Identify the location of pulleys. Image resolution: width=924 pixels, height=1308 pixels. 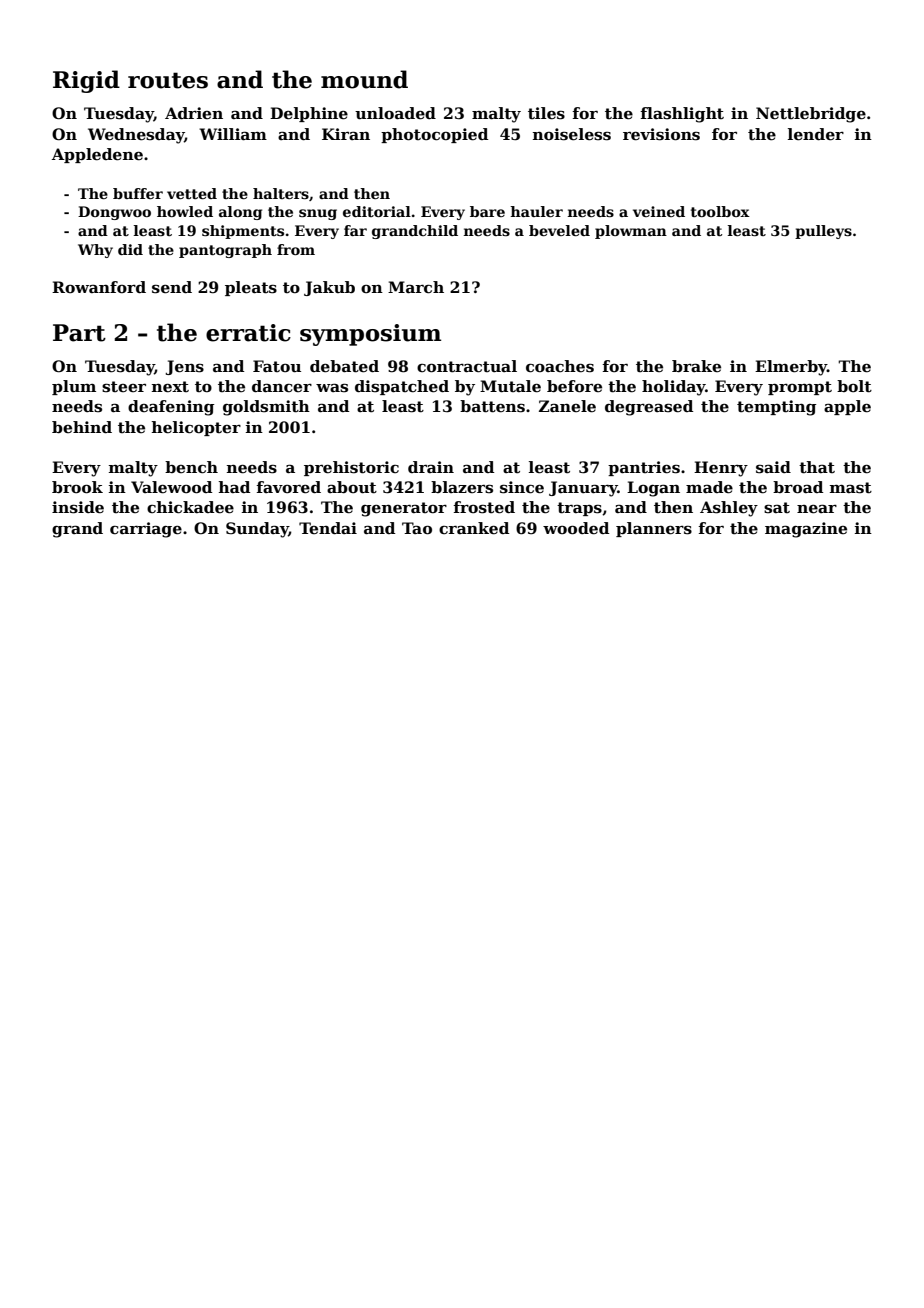
(823, 232).
